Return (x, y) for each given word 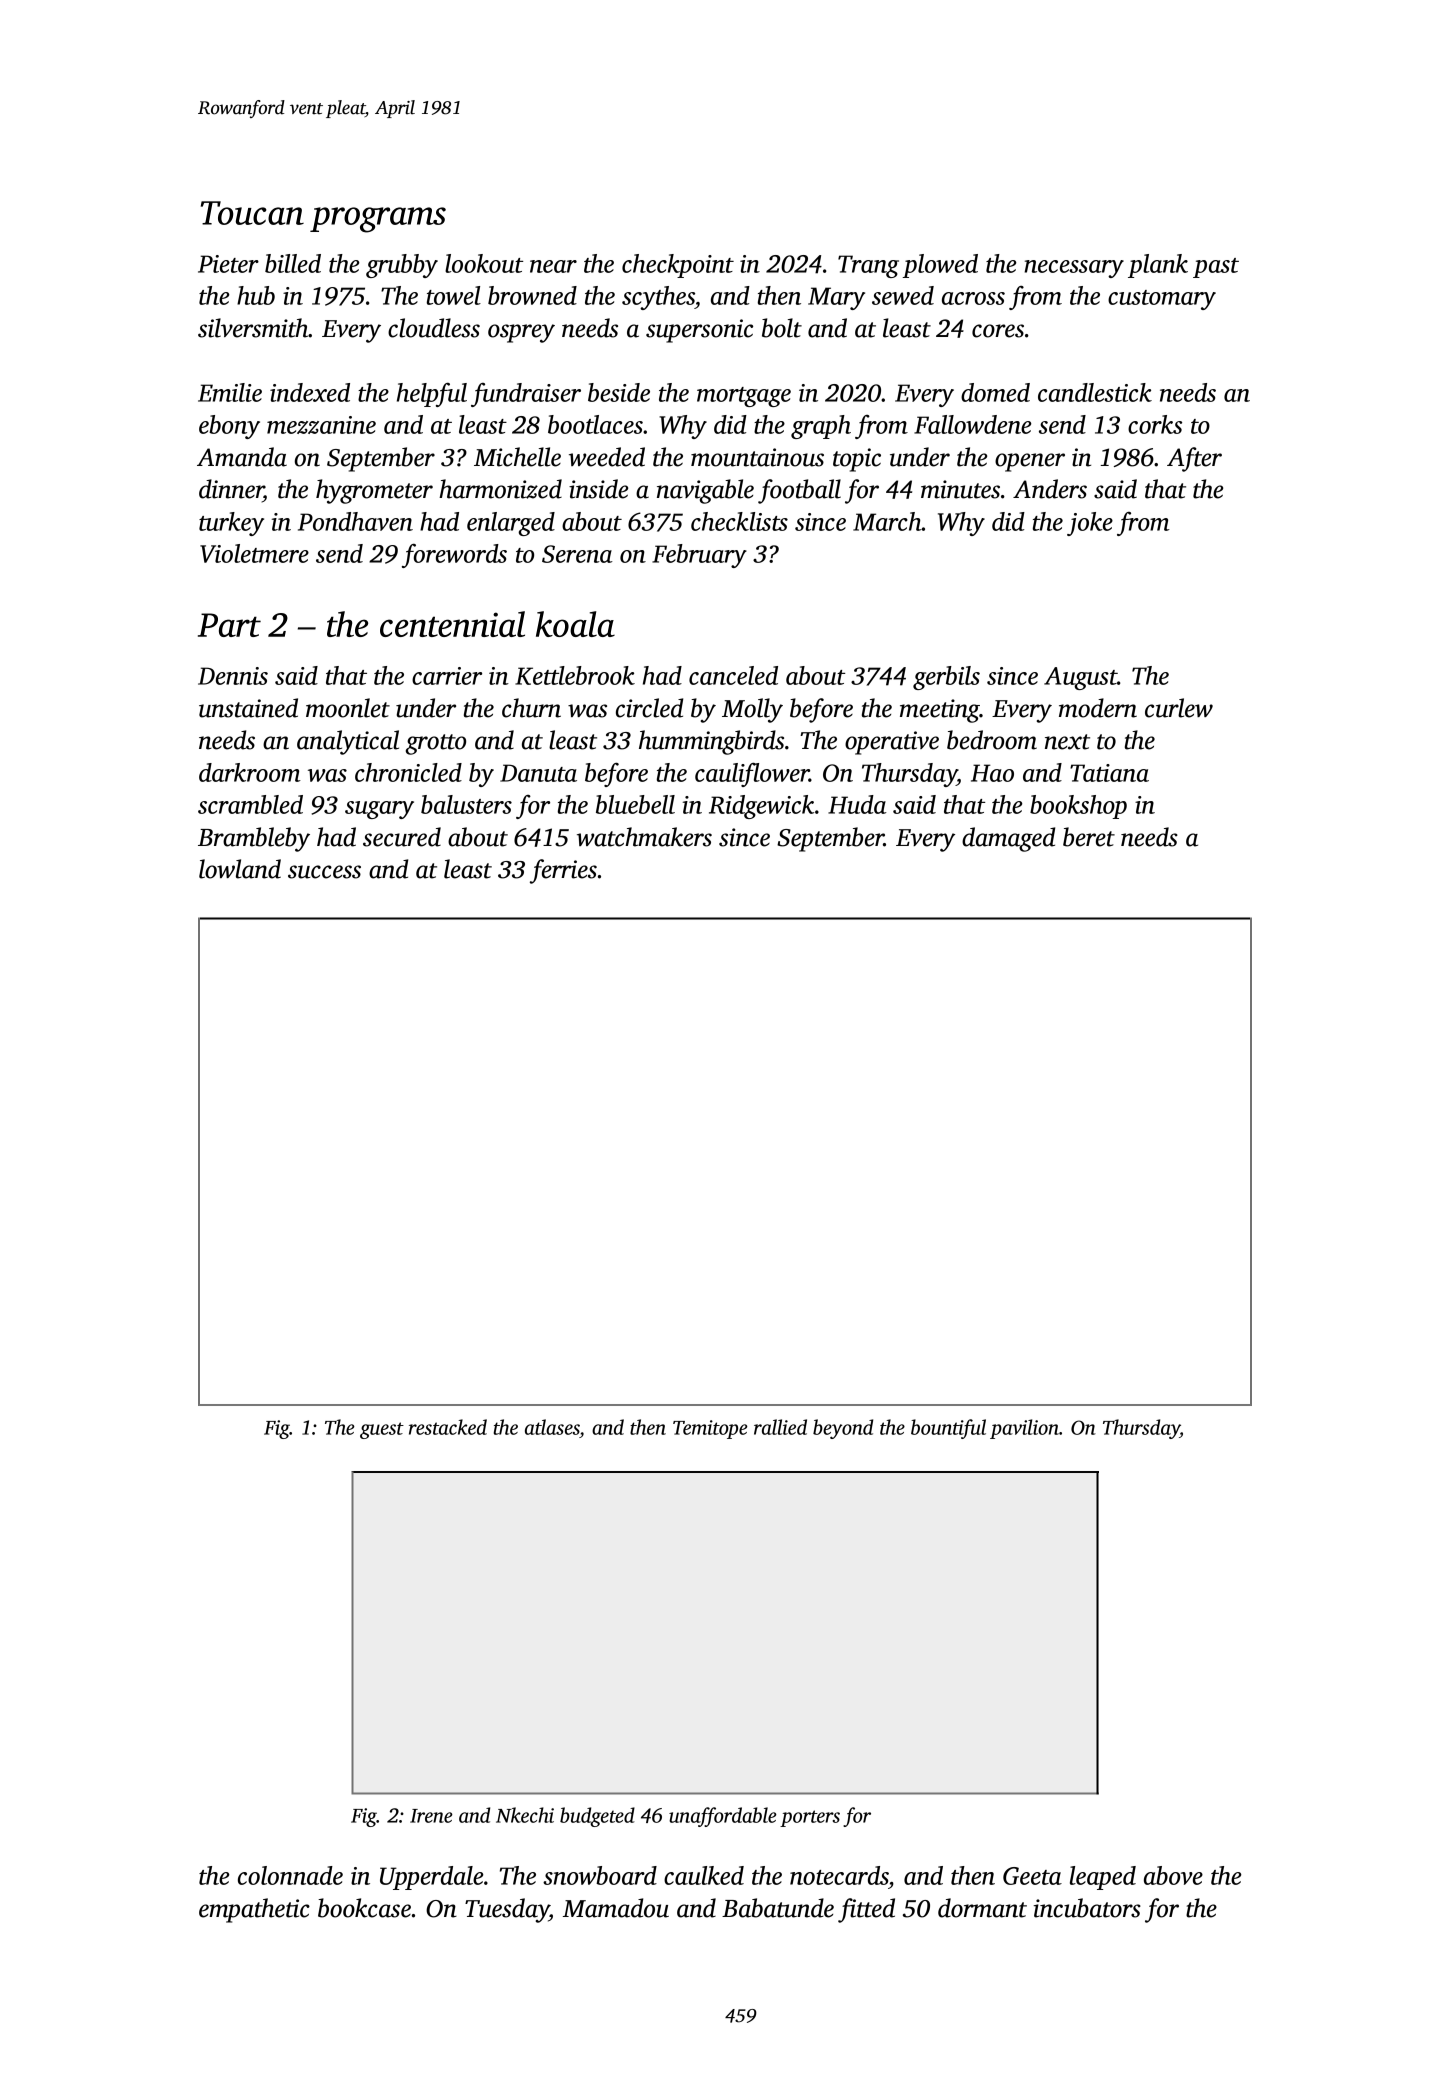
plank (1158, 266)
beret (1089, 837)
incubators (1087, 1908)
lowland (240, 869)
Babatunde (778, 1908)
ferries (563, 871)
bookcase (364, 1908)
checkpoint (678, 266)
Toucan (252, 213)
